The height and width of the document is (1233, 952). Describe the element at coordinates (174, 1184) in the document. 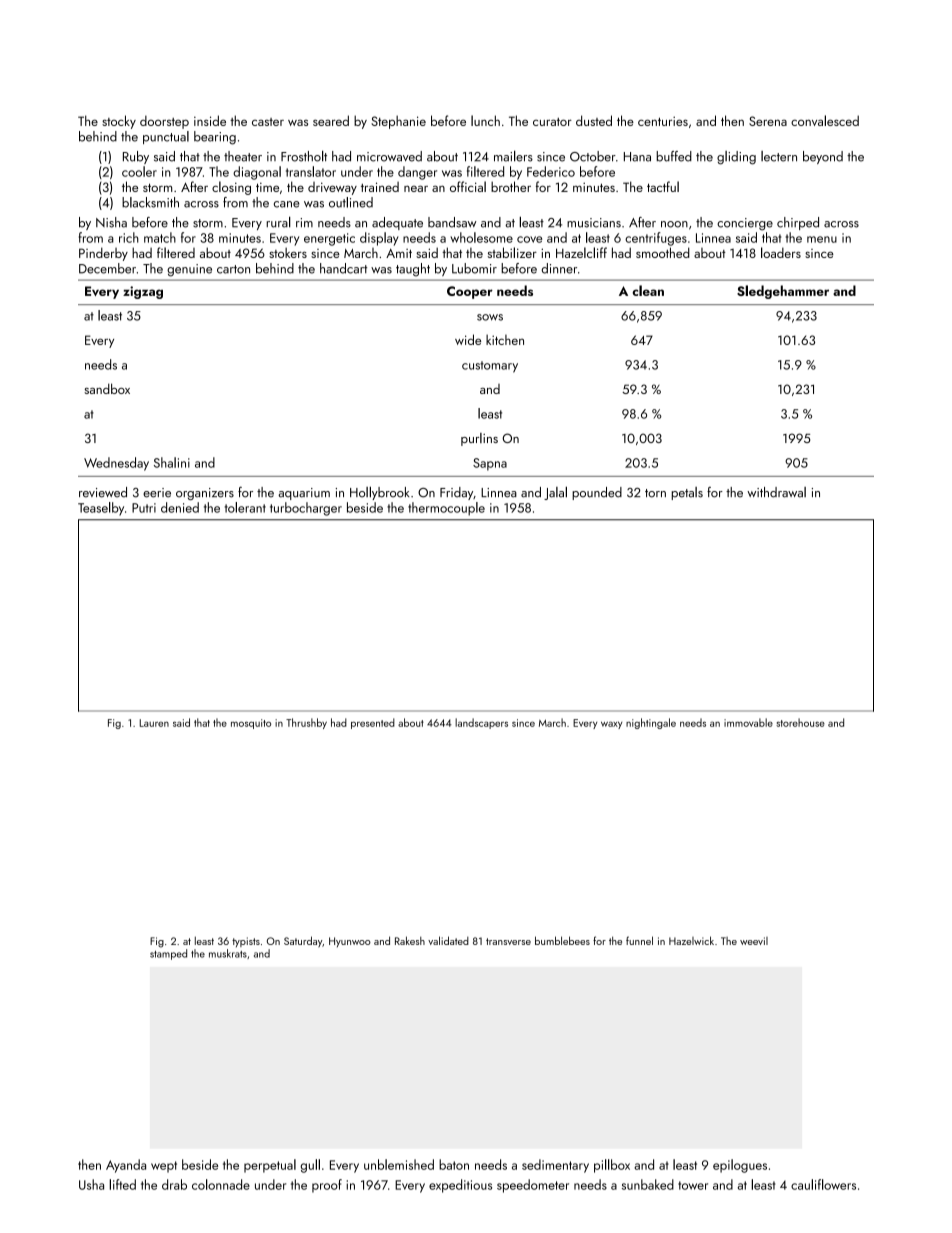

I see `drab` at that location.
